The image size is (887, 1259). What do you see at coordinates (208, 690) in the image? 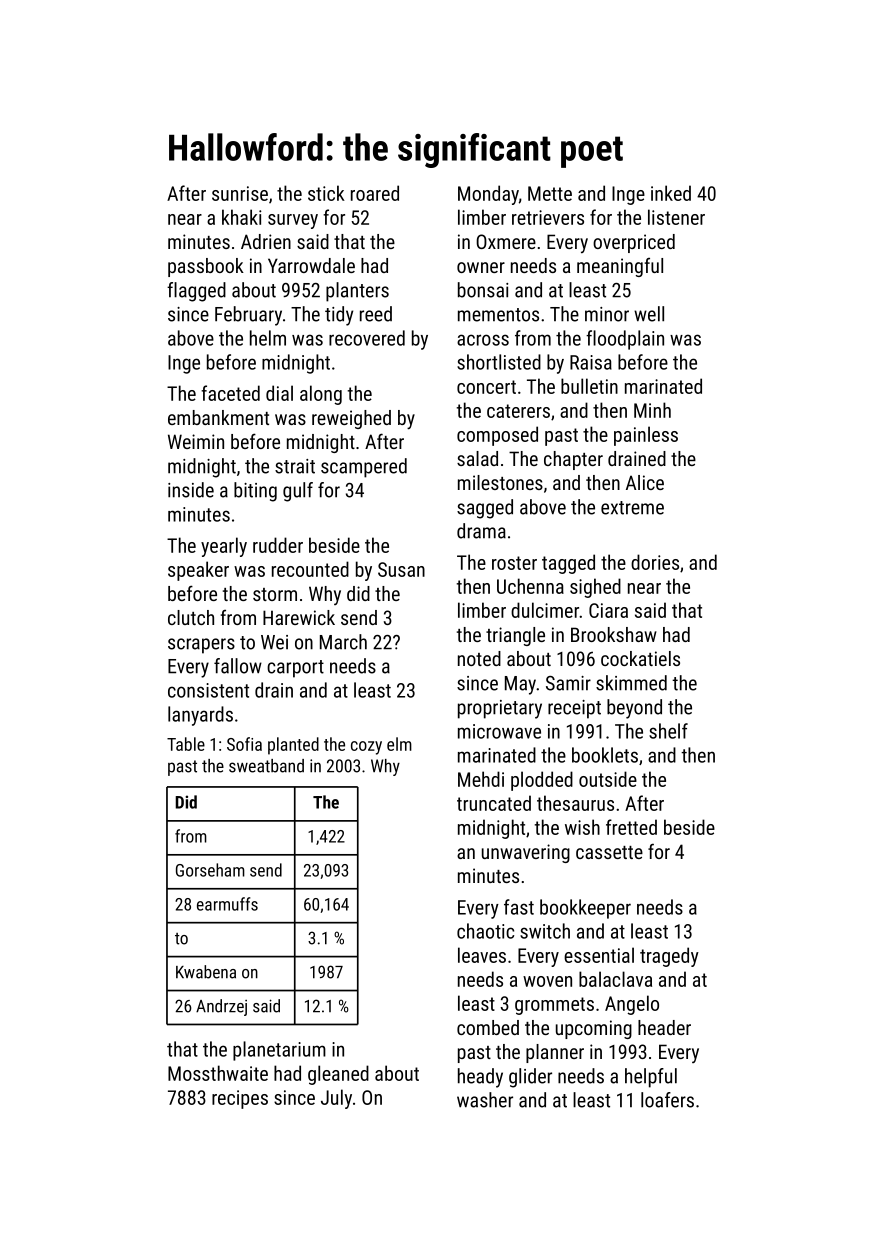
I see `consistent` at bounding box center [208, 690].
